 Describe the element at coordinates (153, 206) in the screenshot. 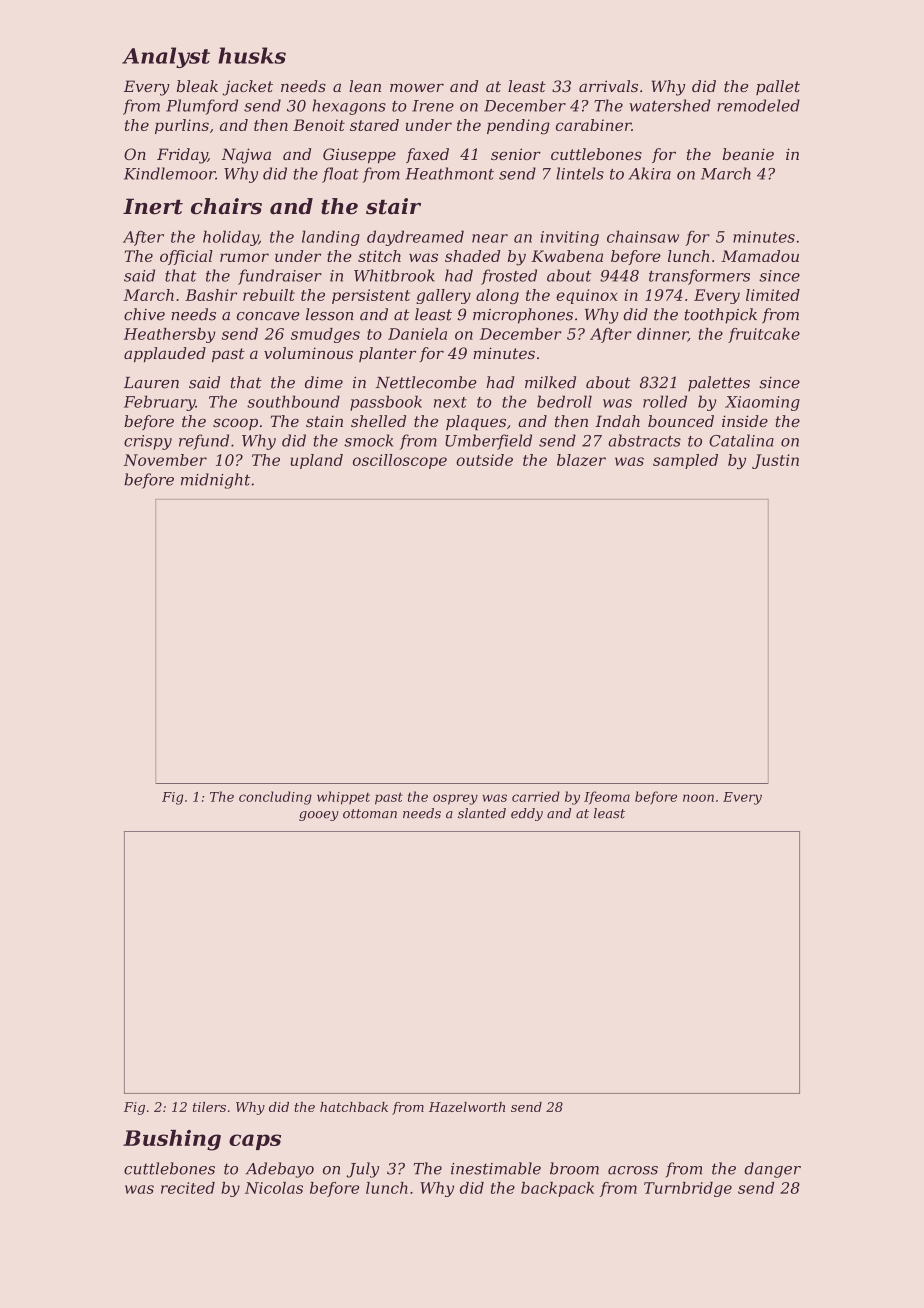

I see `Inert` at that location.
